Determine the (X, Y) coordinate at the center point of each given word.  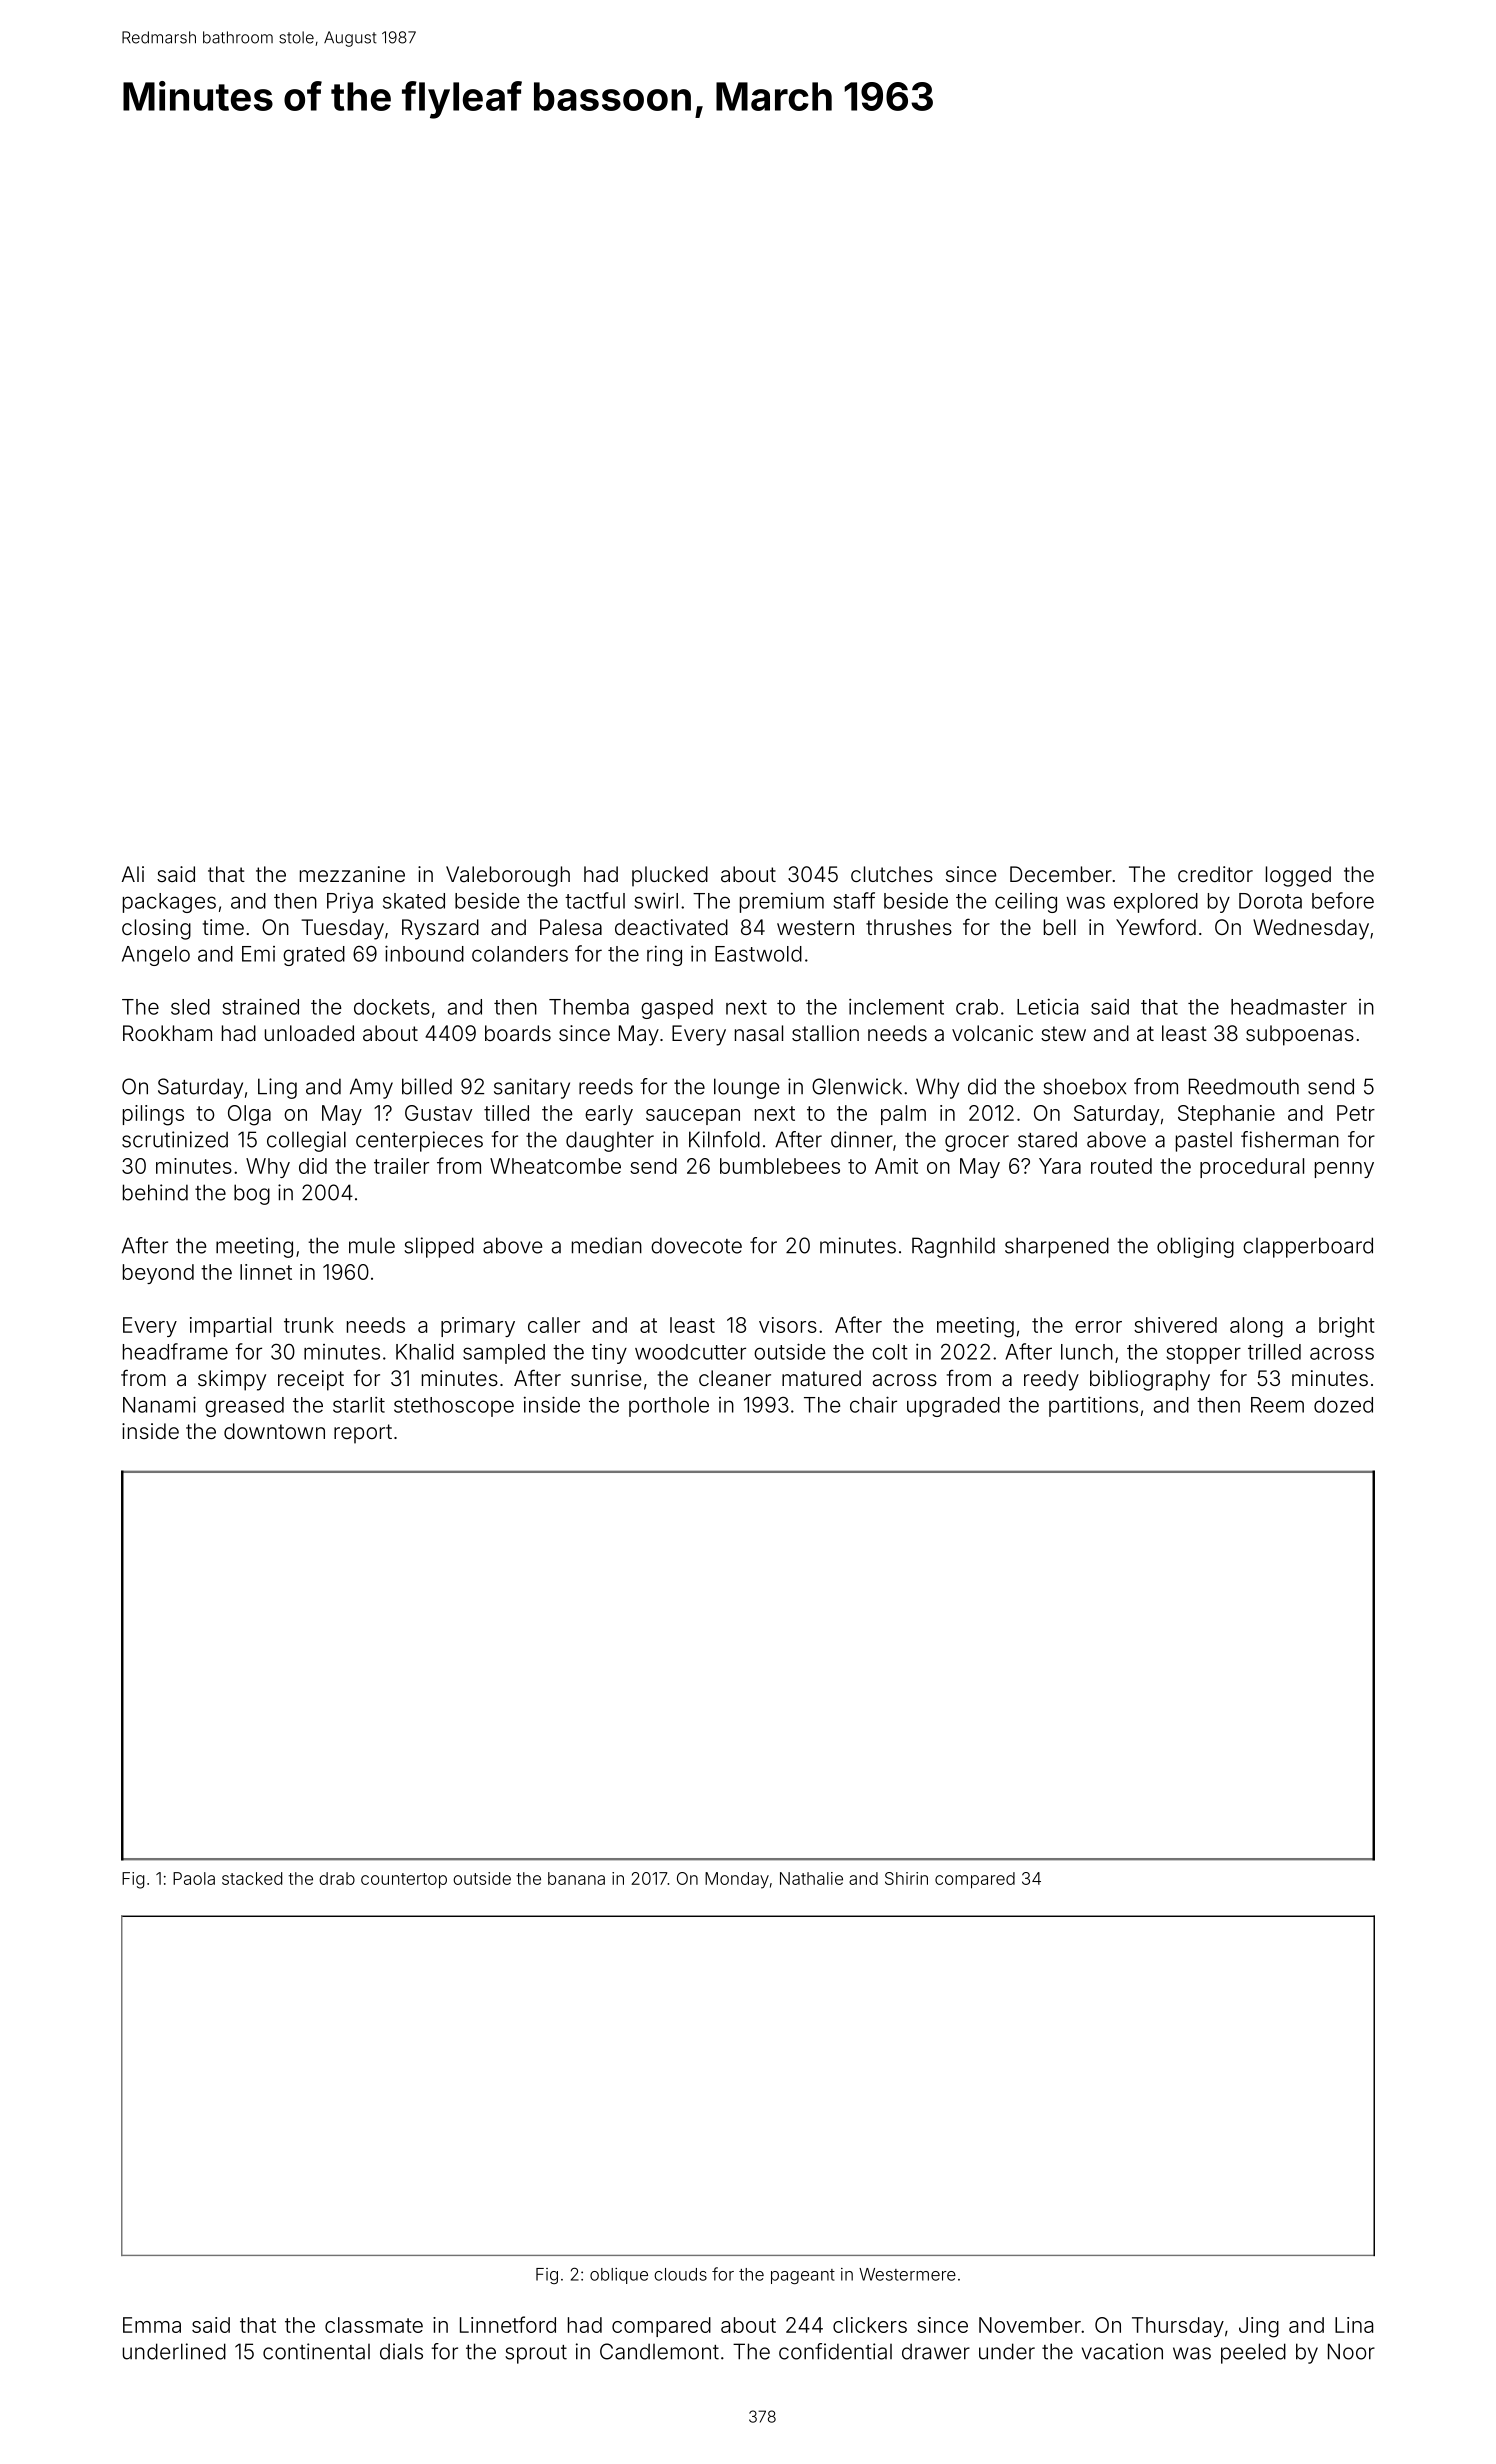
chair (873, 1404)
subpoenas (1300, 1035)
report (363, 1434)
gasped (677, 1009)
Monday (737, 1880)
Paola (194, 1878)
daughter (610, 1141)
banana (576, 1878)
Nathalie (811, 1878)
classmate (374, 2325)
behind (155, 1192)
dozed (1343, 1405)
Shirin (906, 1878)
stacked (252, 1878)
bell (1060, 927)
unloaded (309, 1033)
